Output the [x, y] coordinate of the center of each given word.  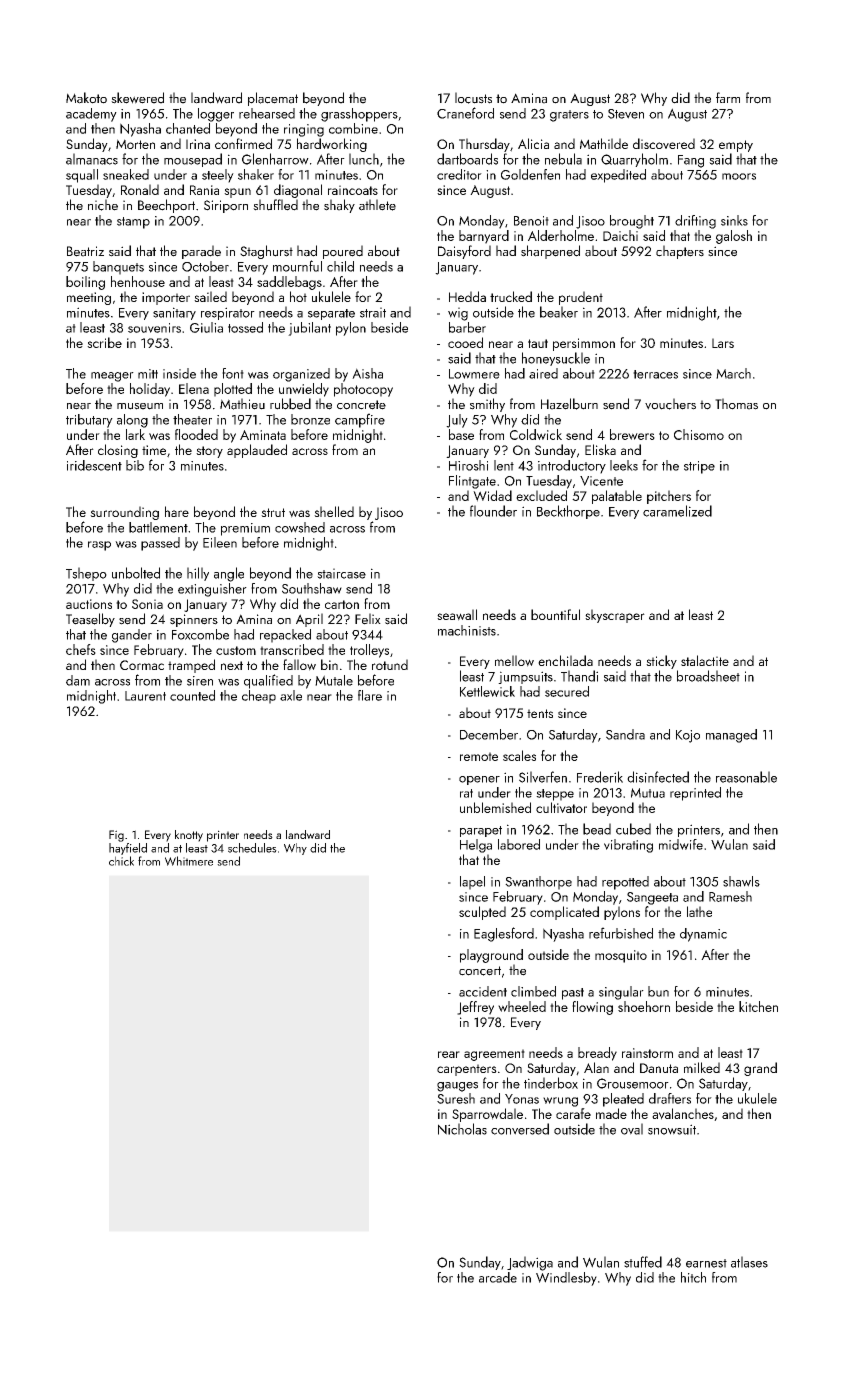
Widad [492, 496]
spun [237, 193]
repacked [285, 636]
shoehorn [644, 1006]
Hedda [467, 296]
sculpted [482, 913]
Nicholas [462, 1129]
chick [121, 861]
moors [739, 176]
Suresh [456, 1098]
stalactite [705, 660]
